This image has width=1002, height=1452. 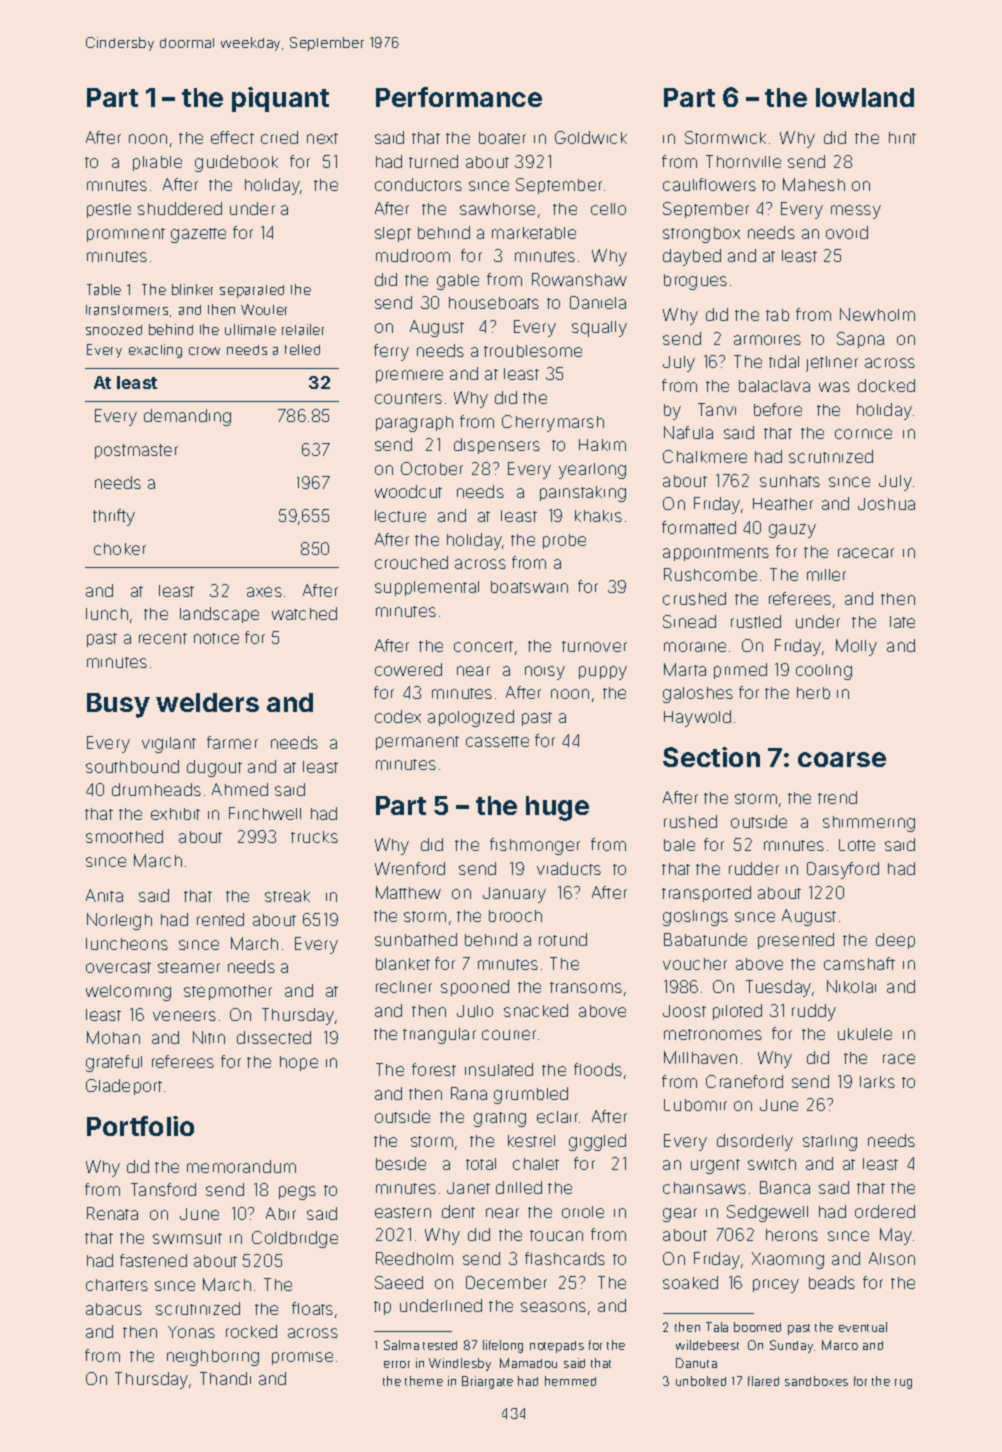 I want to click on Thandi, so click(x=225, y=1378).
